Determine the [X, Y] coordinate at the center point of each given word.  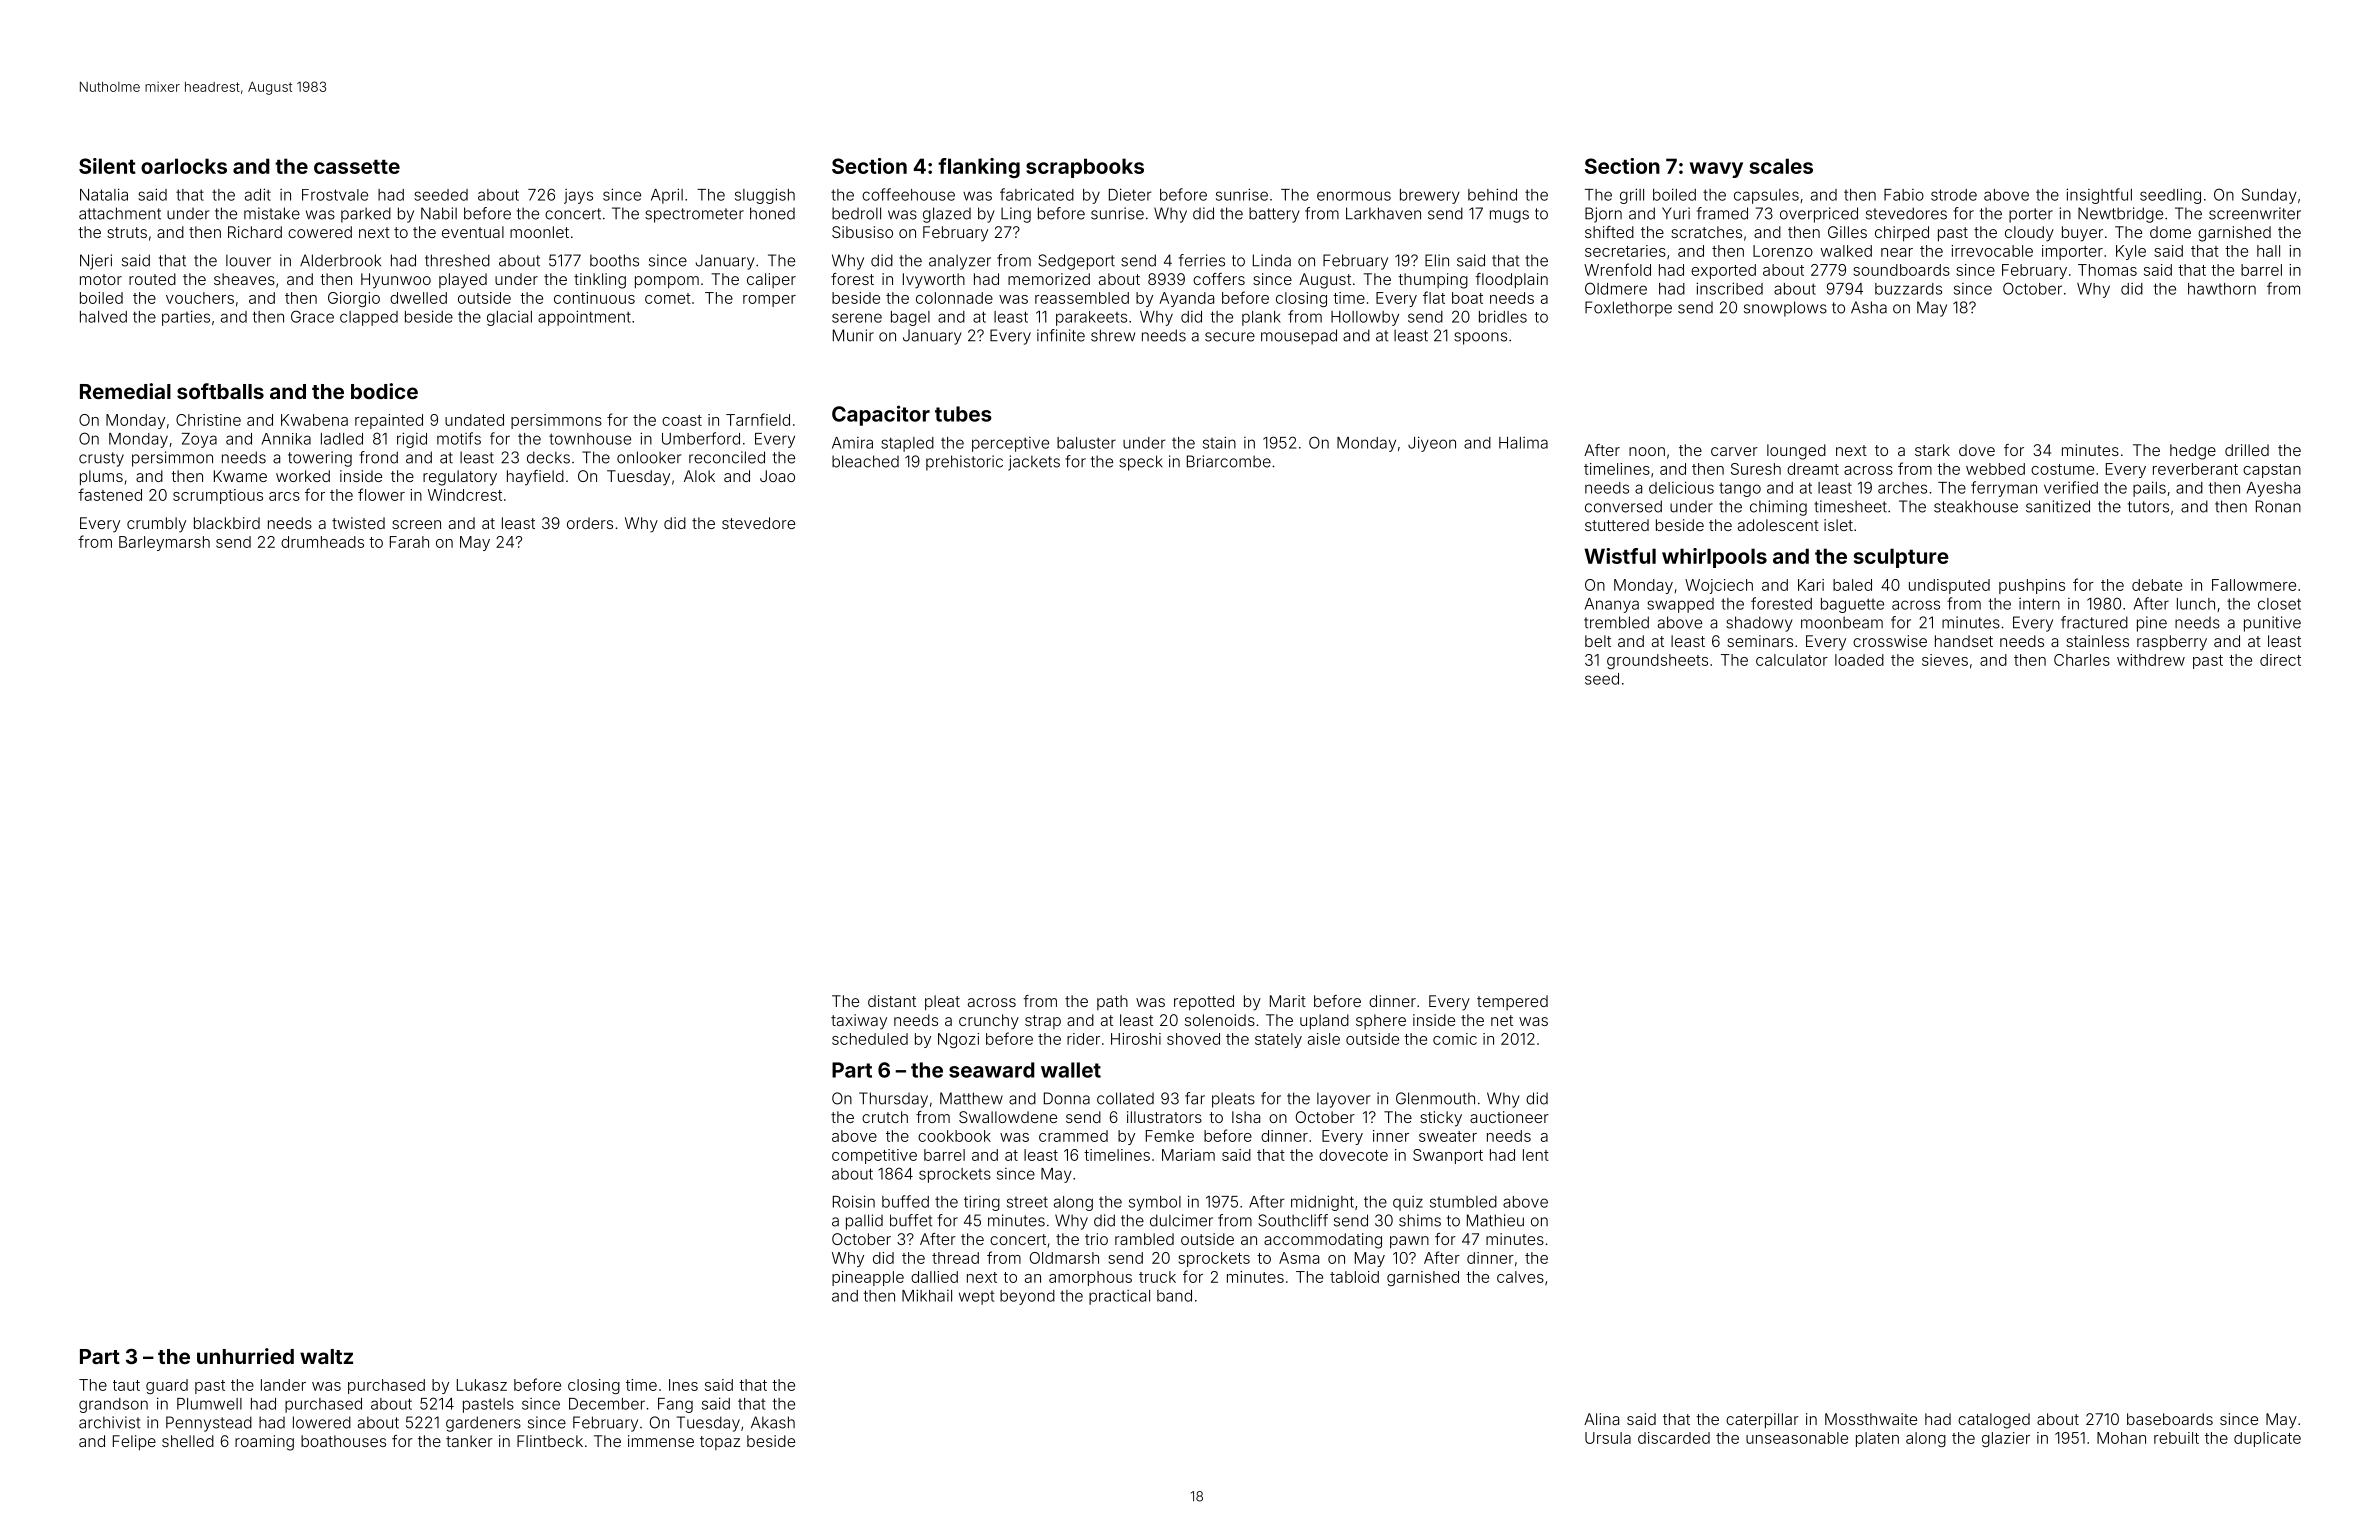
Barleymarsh [164, 543]
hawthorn [2222, 289]
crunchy [989, 1022]
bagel [910, 318]
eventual [473, 232]
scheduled [870, 1039]
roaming [264, 1443]
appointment [584, 318]
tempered [1512, 1002]
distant [892, 1001]
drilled [2247, 450]
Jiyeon [1432, 444]
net [1502, 1020]
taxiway [859, 1022]
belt [1598, 641]
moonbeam [1842, 622]
